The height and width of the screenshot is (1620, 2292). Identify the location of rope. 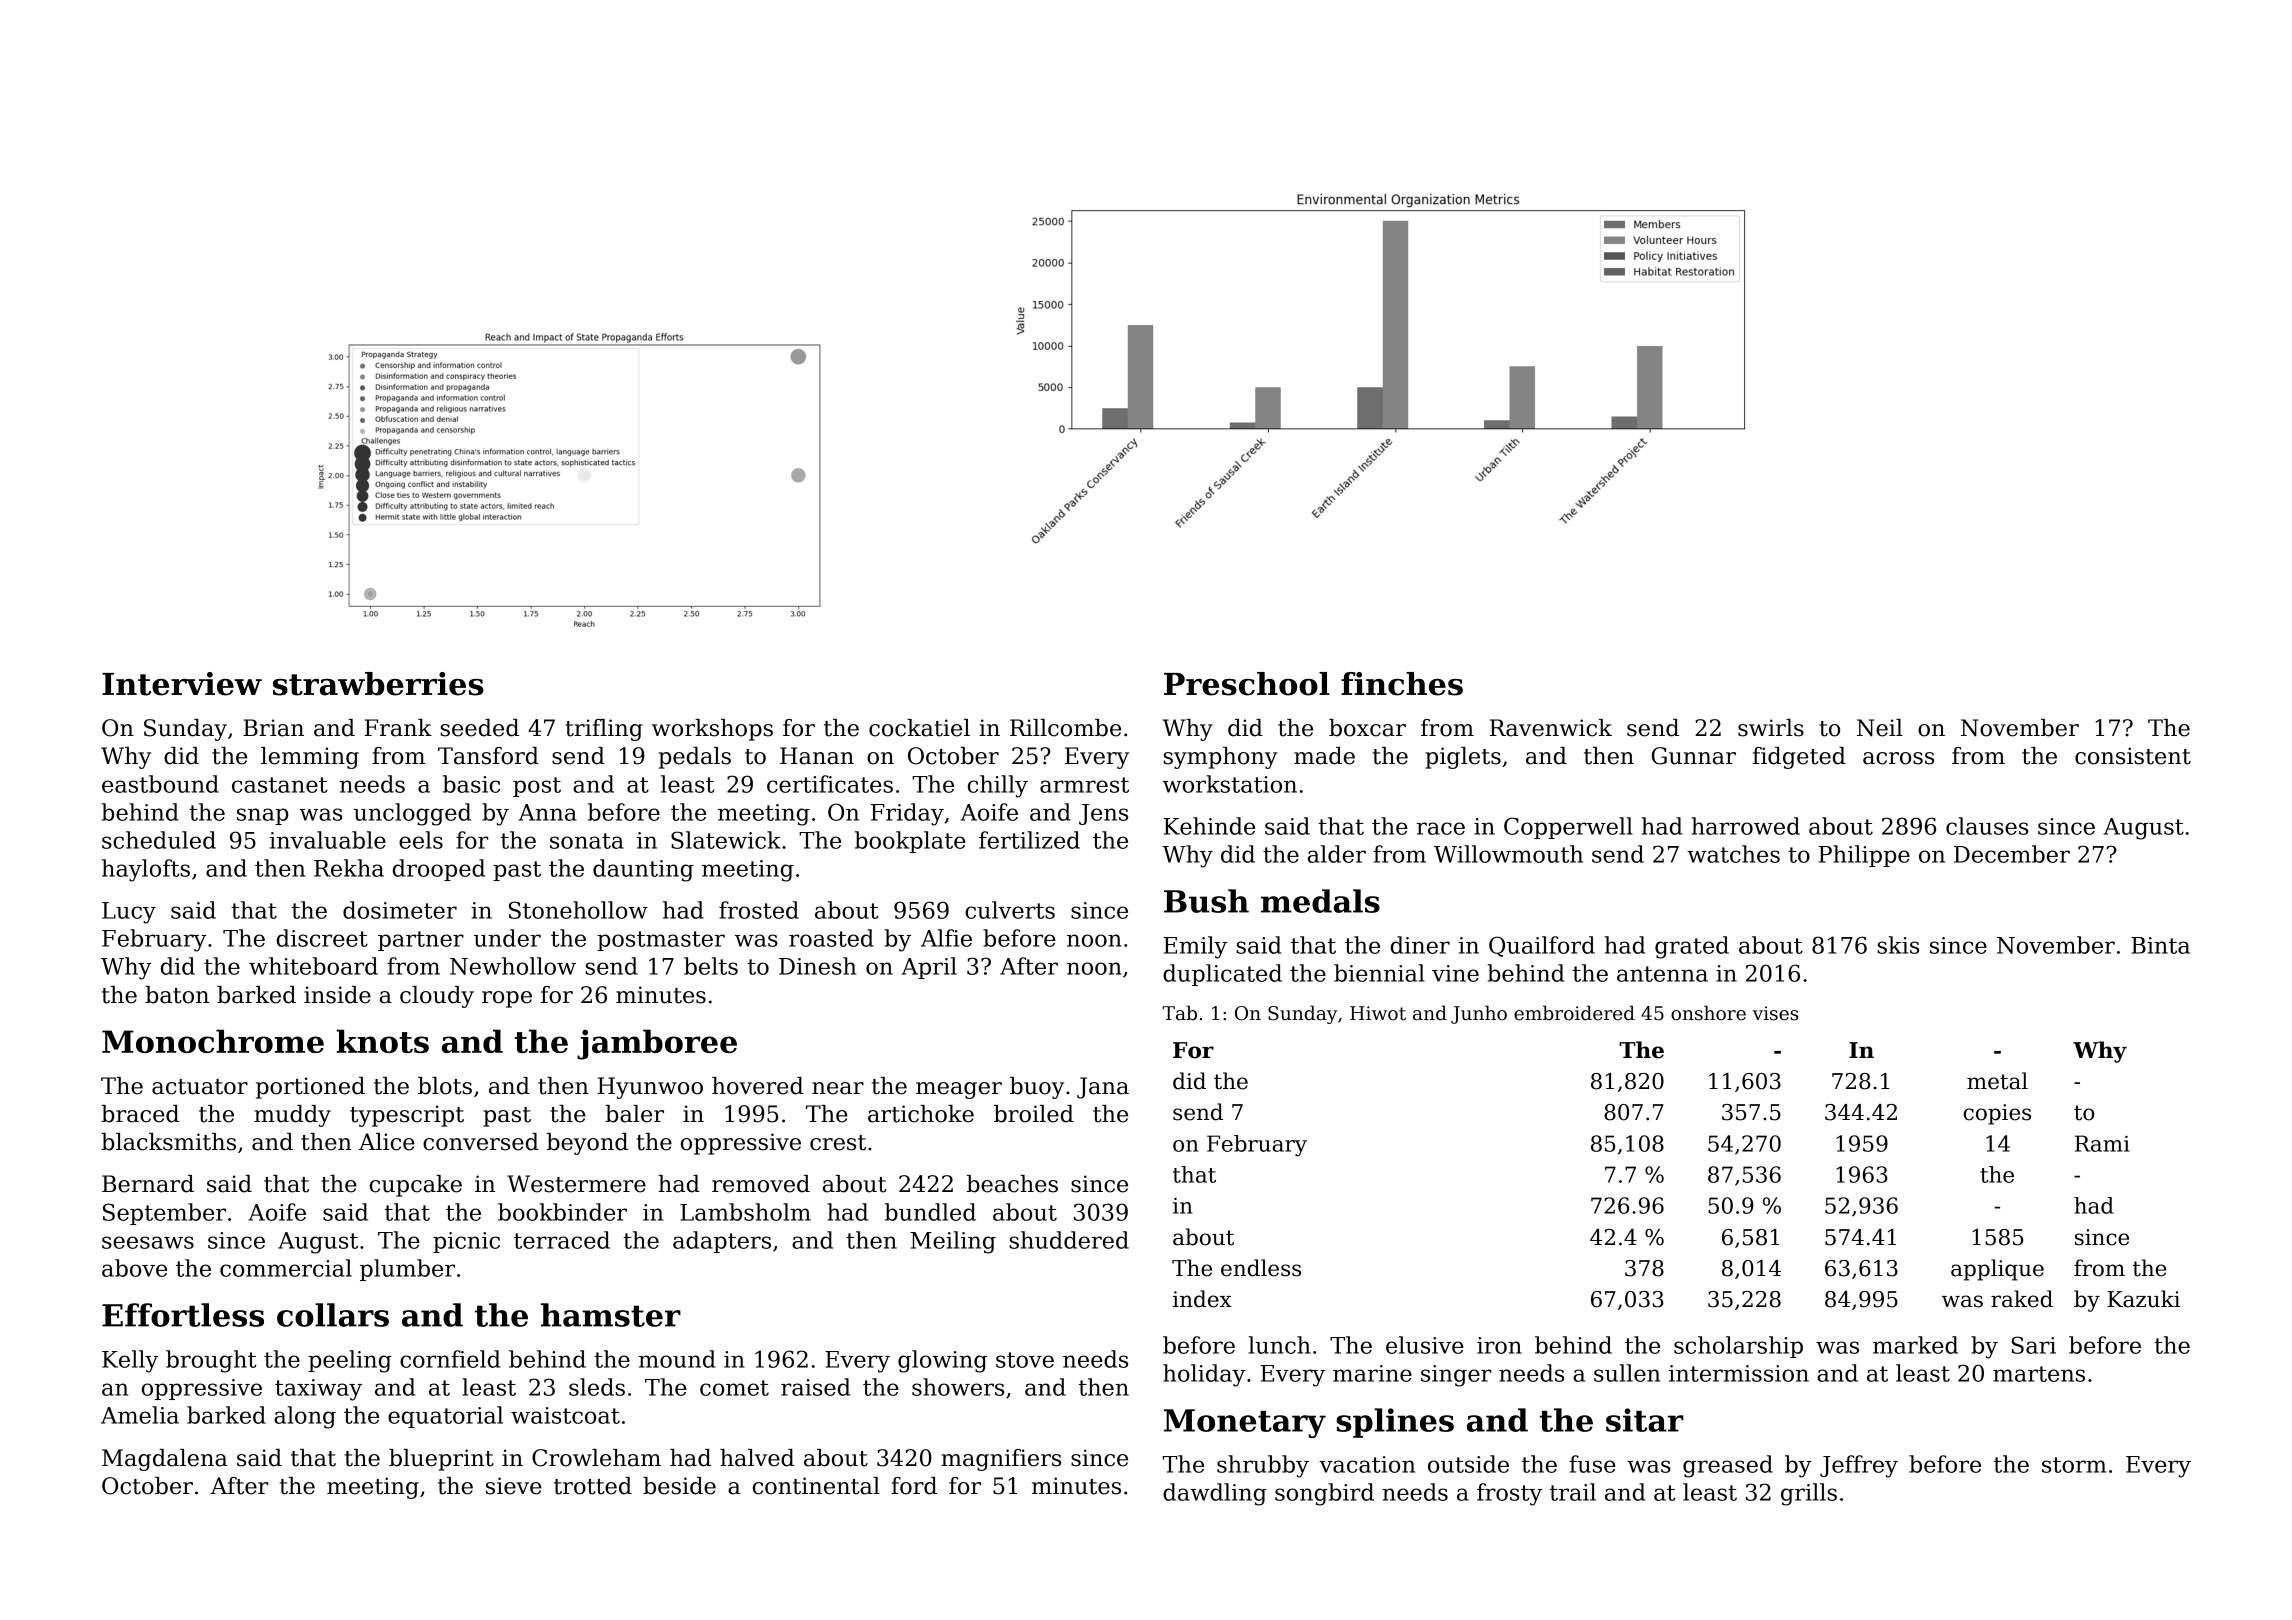
(507, 999).
